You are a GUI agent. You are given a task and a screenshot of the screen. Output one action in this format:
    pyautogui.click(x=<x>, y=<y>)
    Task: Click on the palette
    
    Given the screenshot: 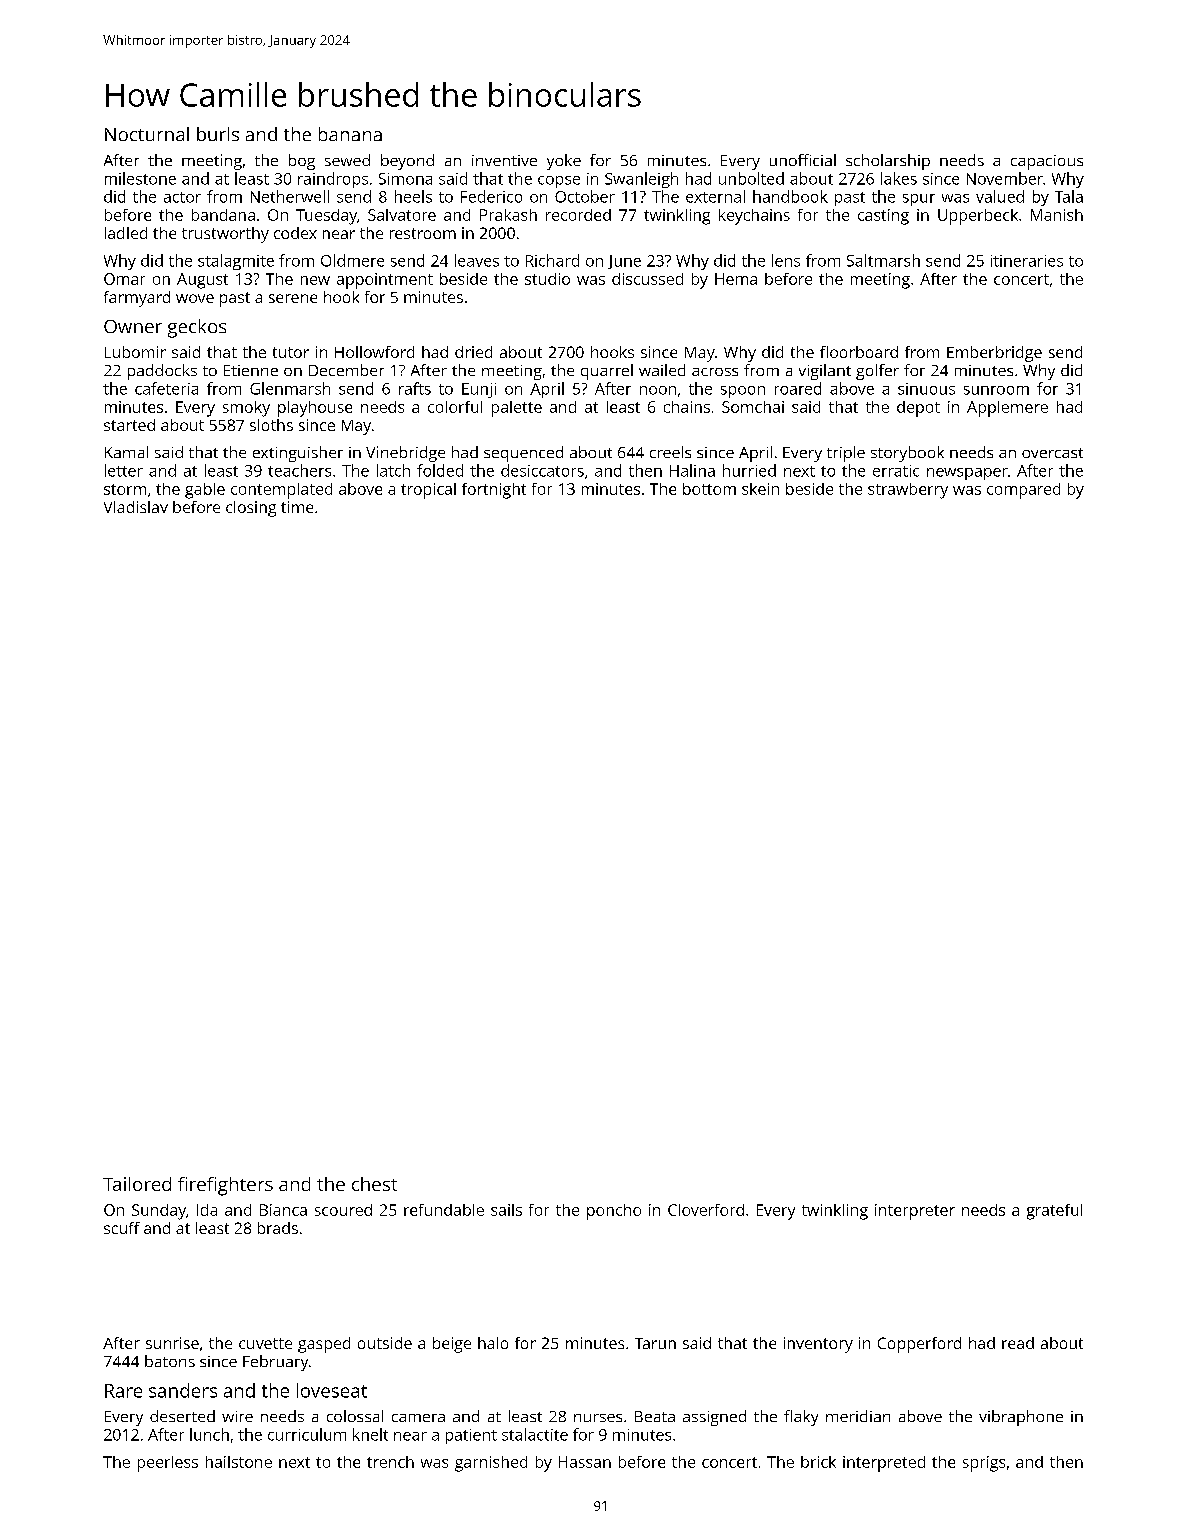 What is the action you would take?
    pyautogui.click(x=517, y=409)
